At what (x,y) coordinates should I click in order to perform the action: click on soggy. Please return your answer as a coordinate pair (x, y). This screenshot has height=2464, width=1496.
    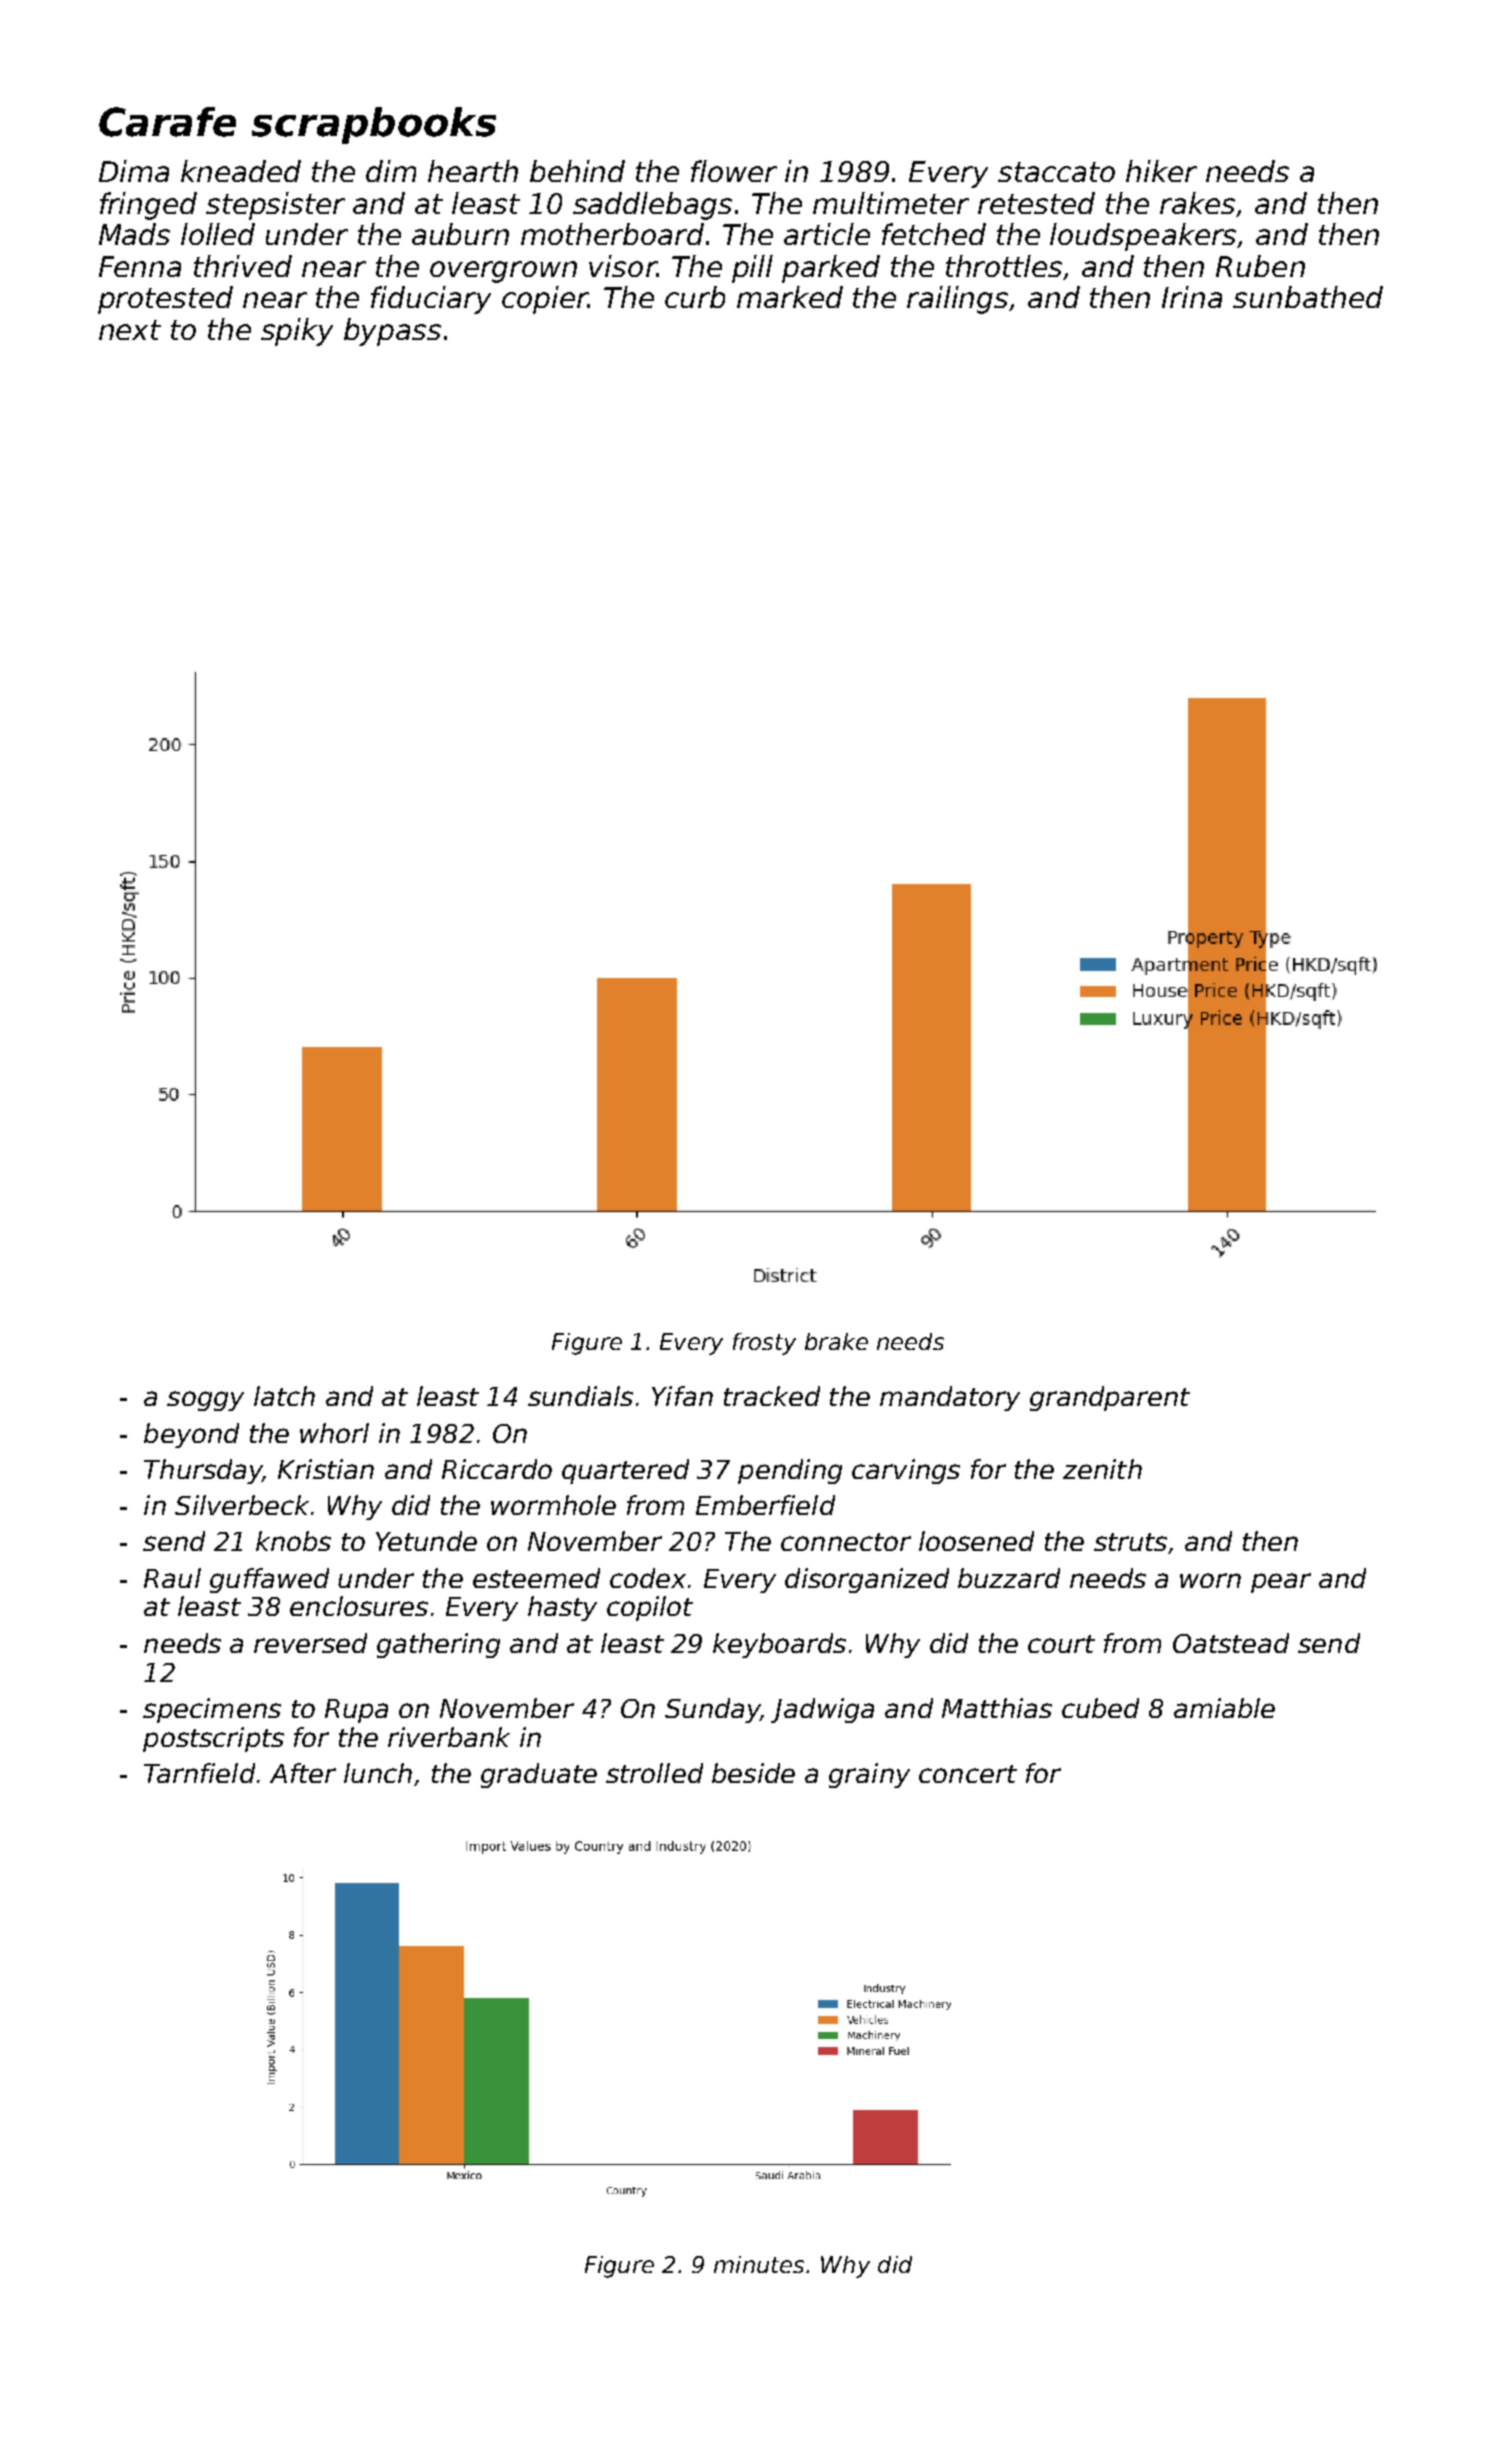
    Looking at the image, I should click on (205, 1401).
